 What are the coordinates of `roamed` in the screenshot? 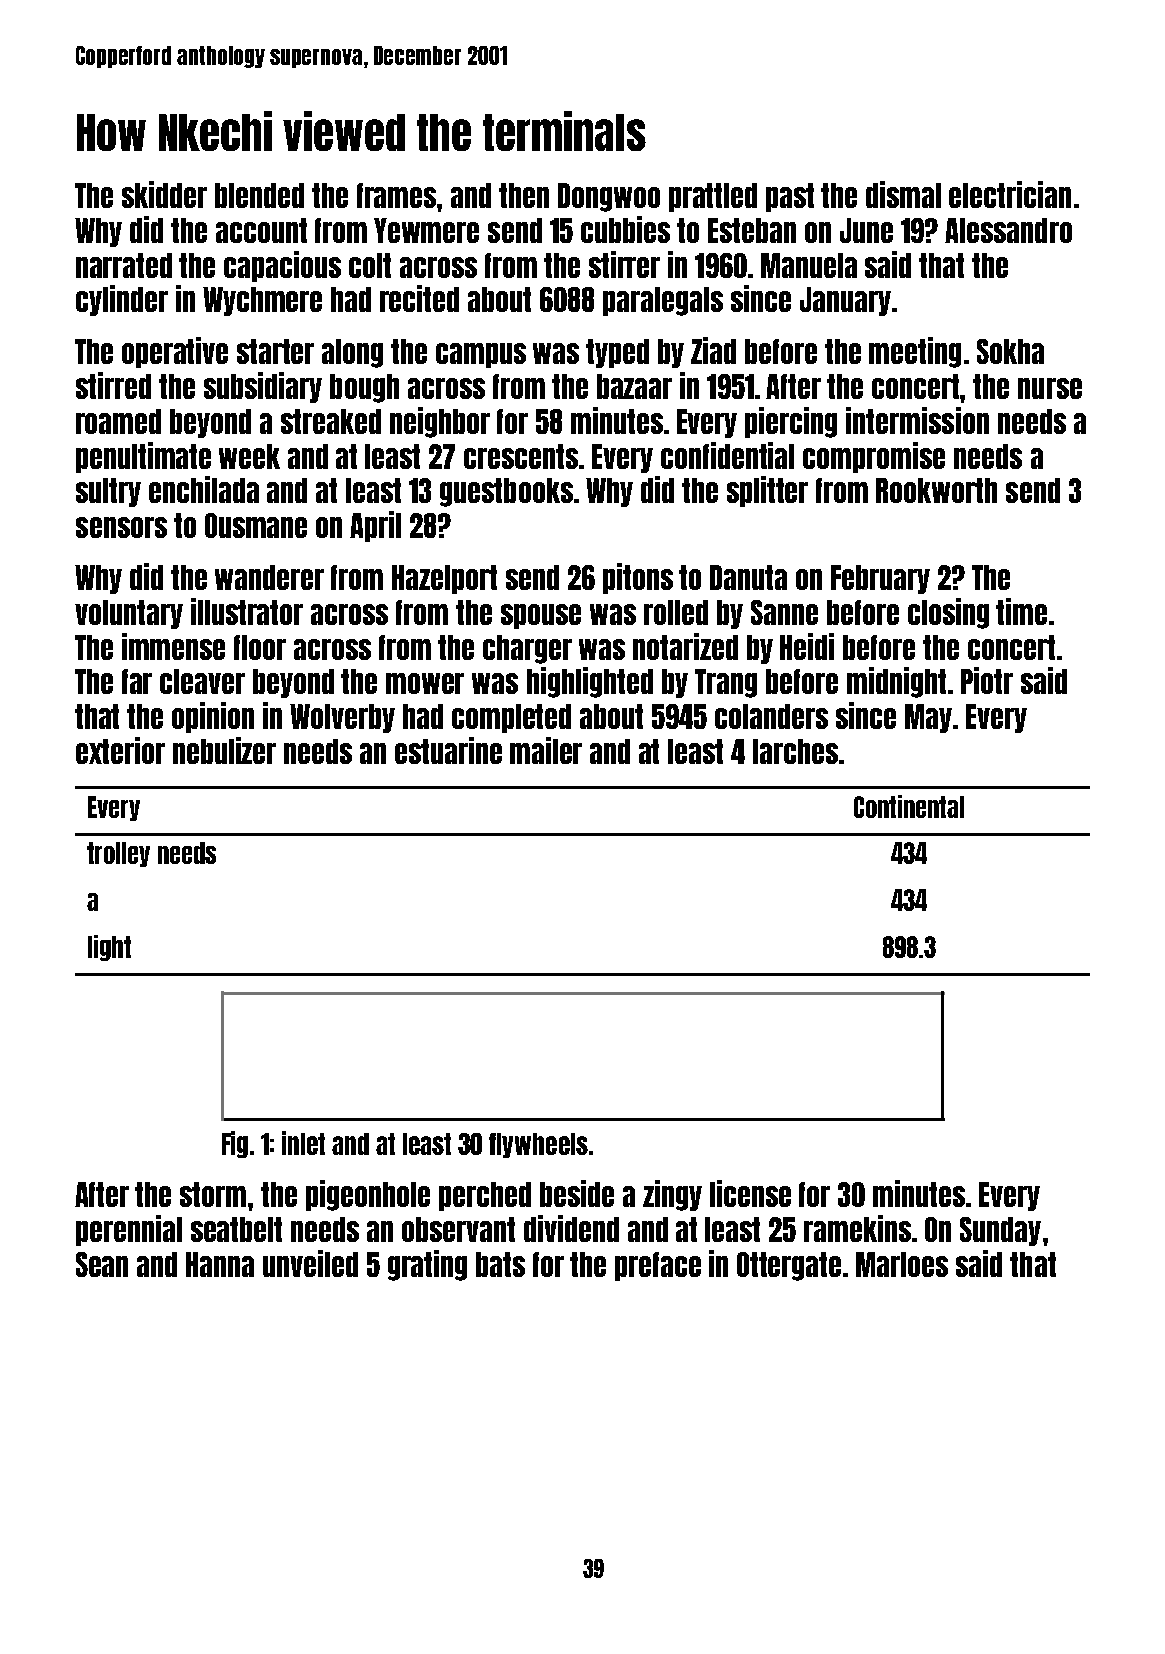 It's located at (118, 421).
